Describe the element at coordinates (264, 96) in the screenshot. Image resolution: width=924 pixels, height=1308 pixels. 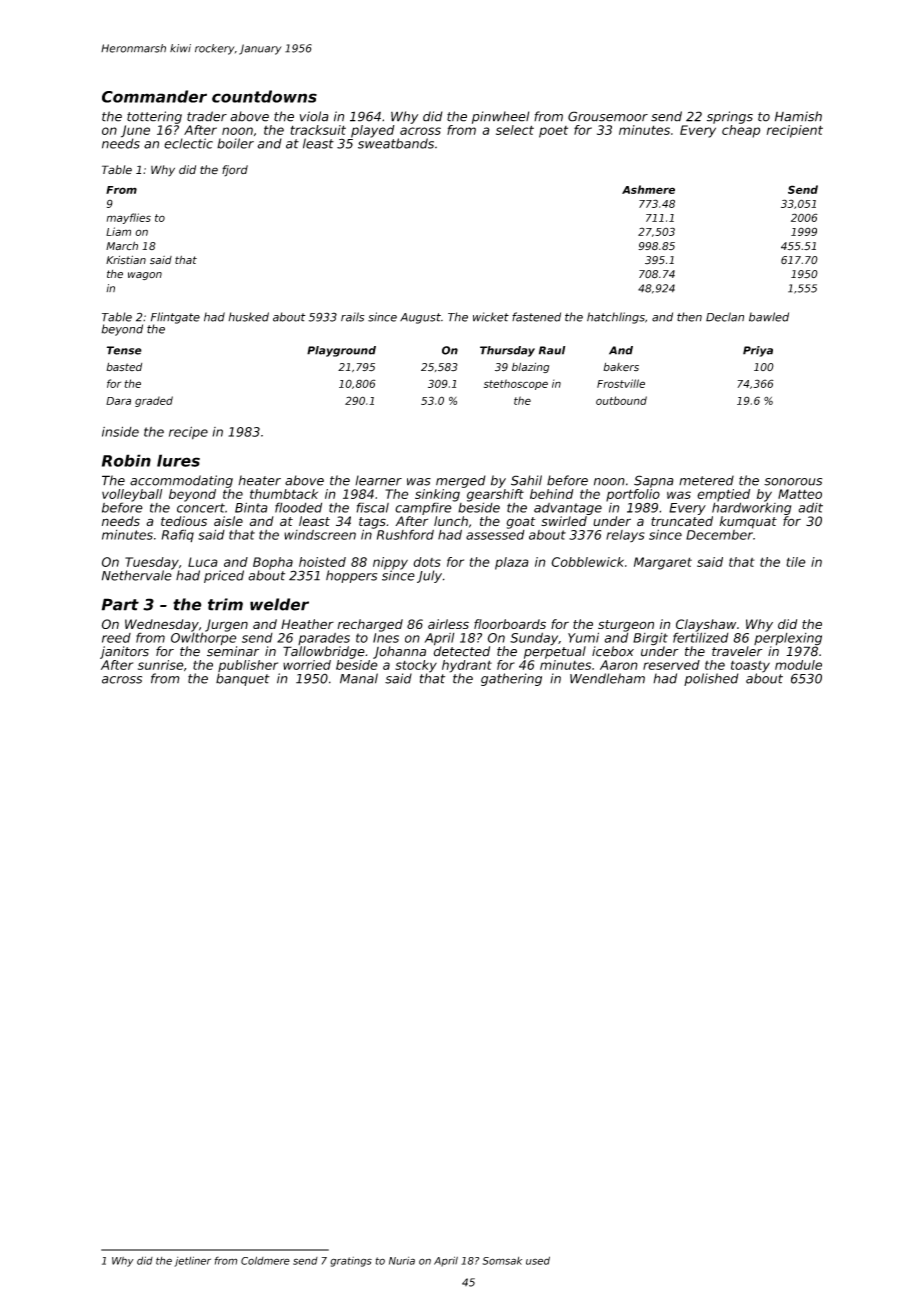
I see `countdowns` at that location.
